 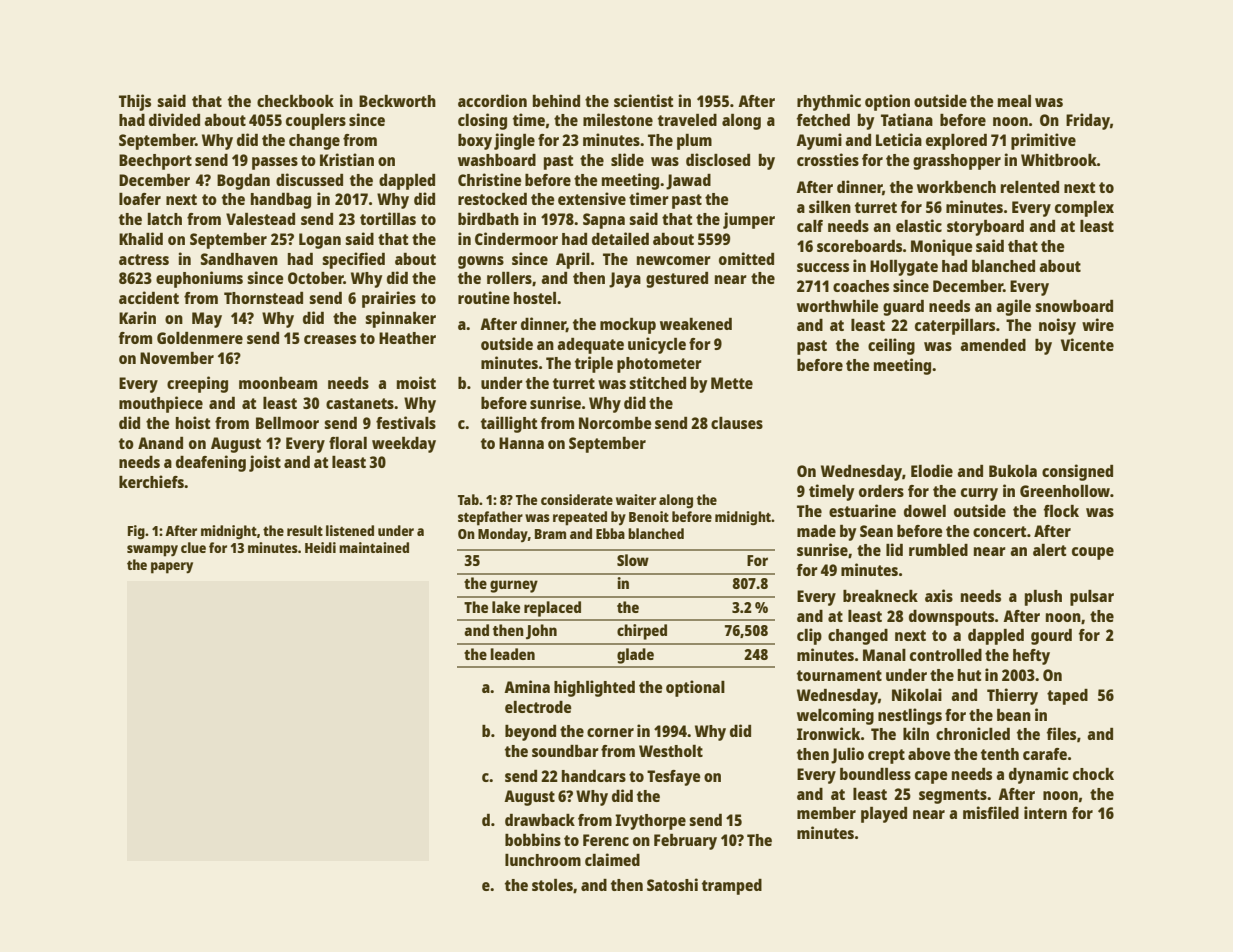 I want to click on Westholt, so click(x=671, y=751).
